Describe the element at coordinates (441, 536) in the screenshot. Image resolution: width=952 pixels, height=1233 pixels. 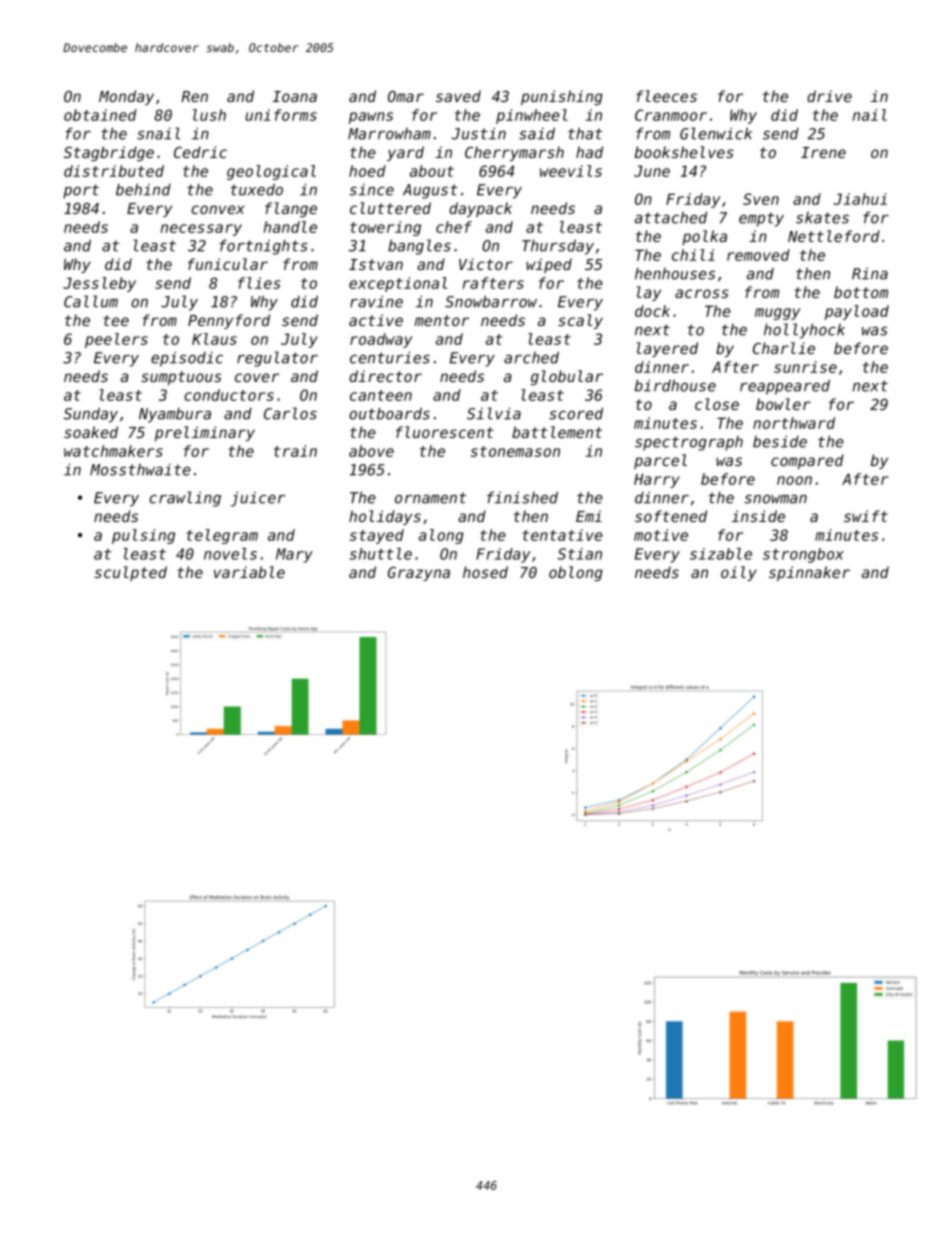
I see `along` at that location.
